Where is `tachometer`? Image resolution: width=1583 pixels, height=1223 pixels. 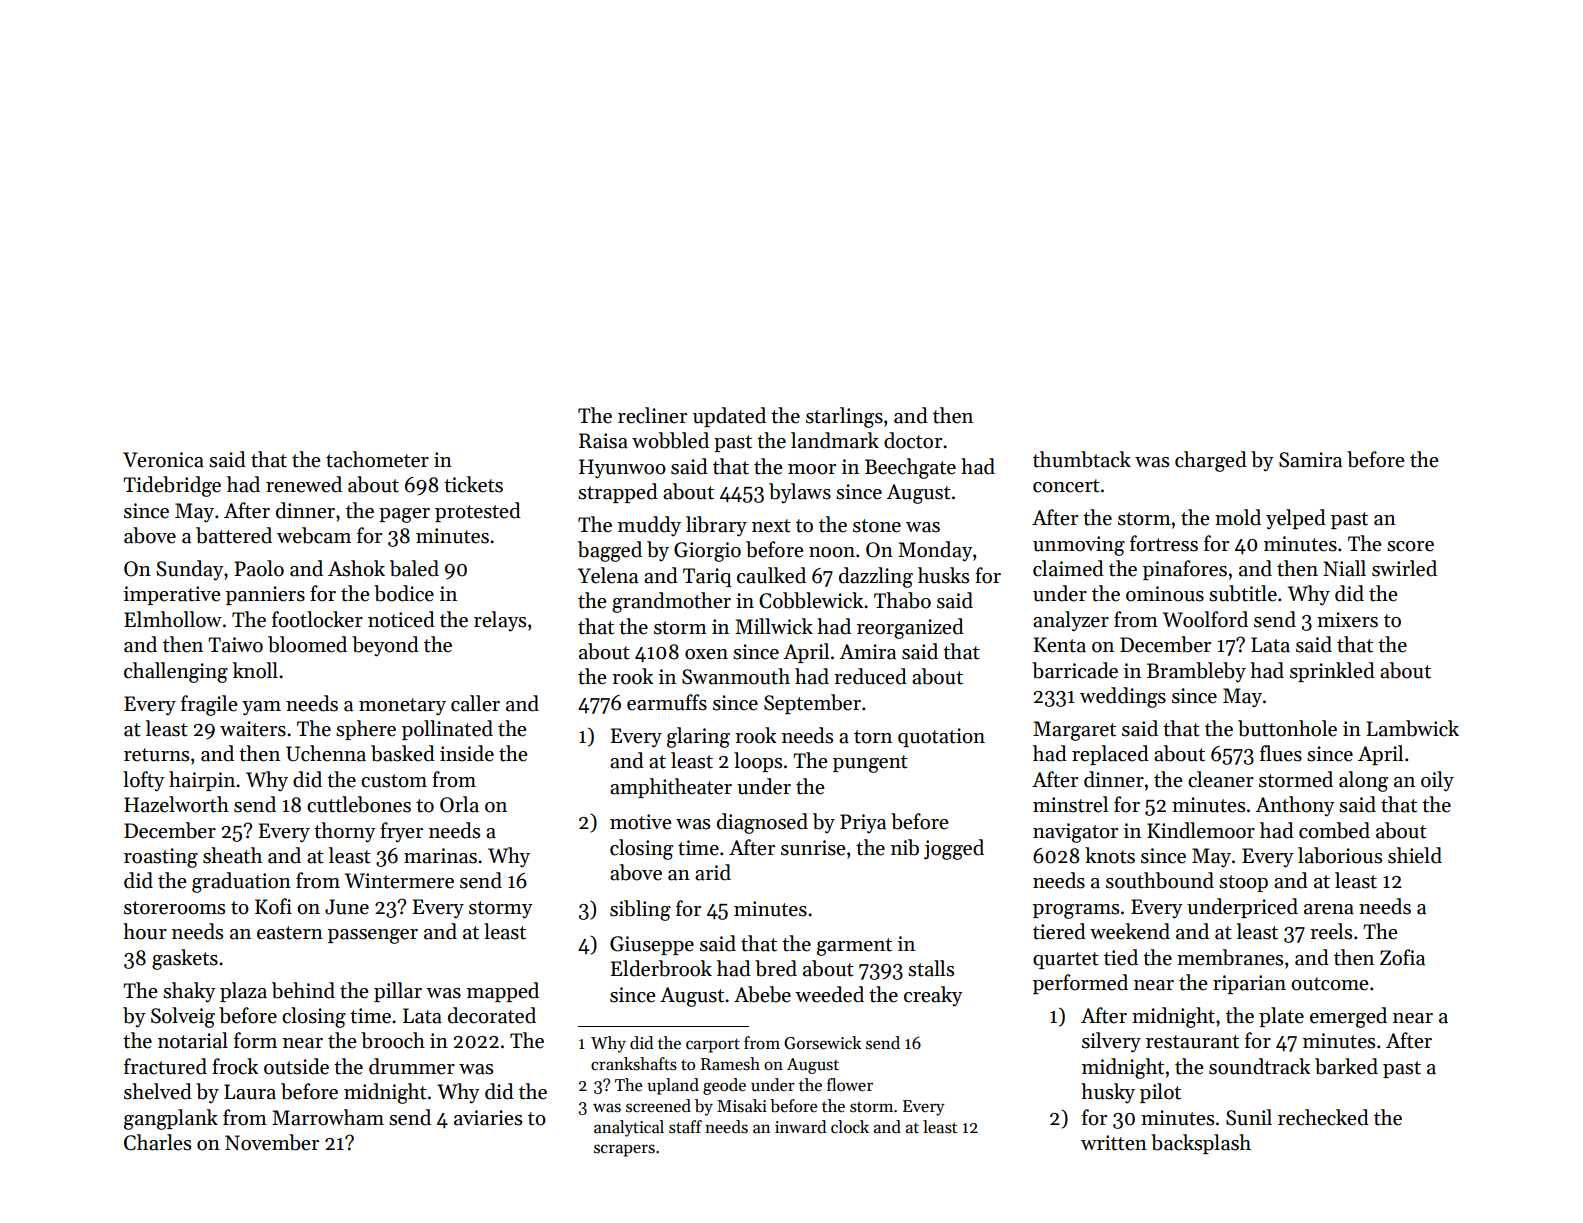
tachometer is located at coordinates (377, 459).
